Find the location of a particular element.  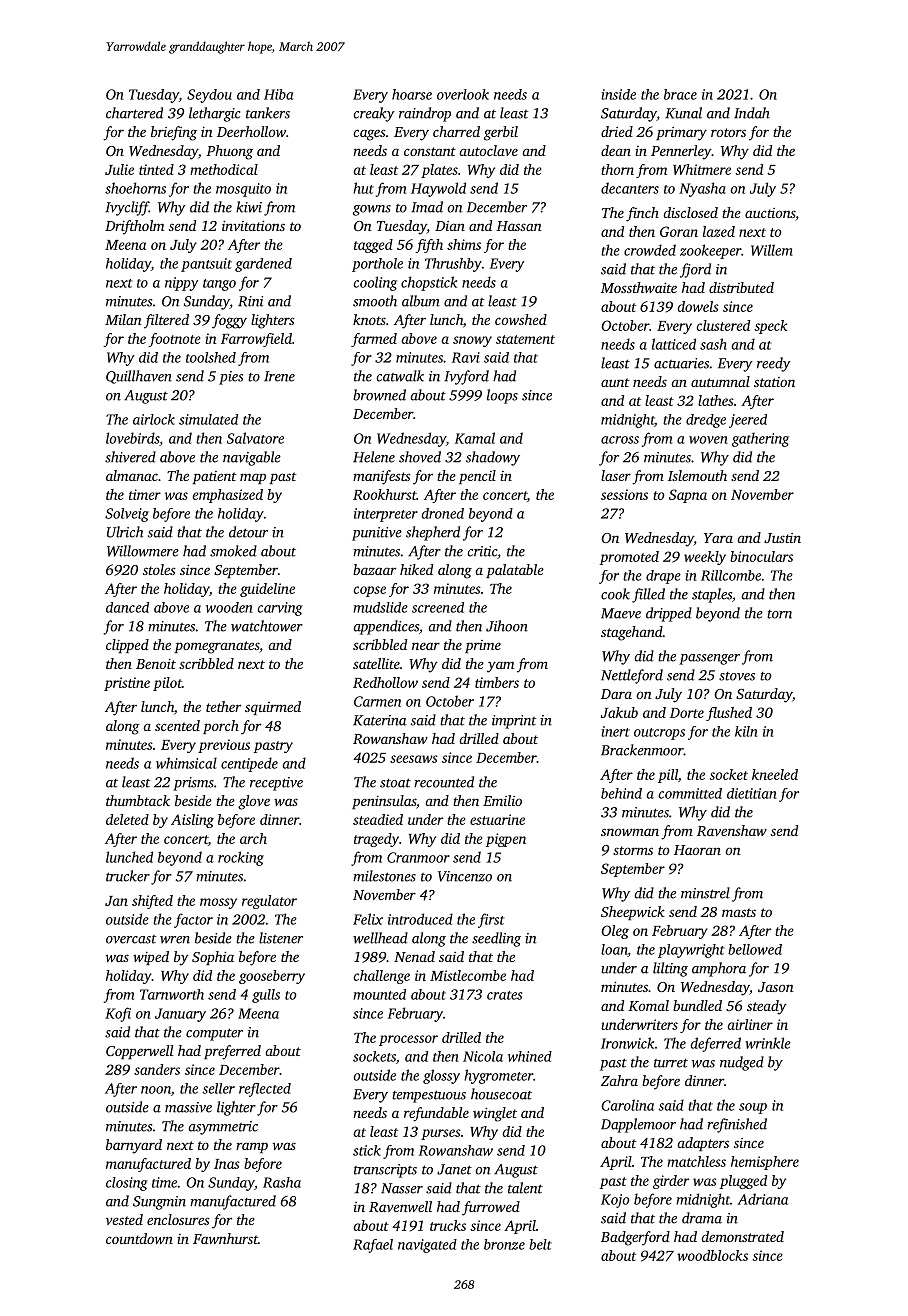

seesaws is located at coordinates (414, 759).
